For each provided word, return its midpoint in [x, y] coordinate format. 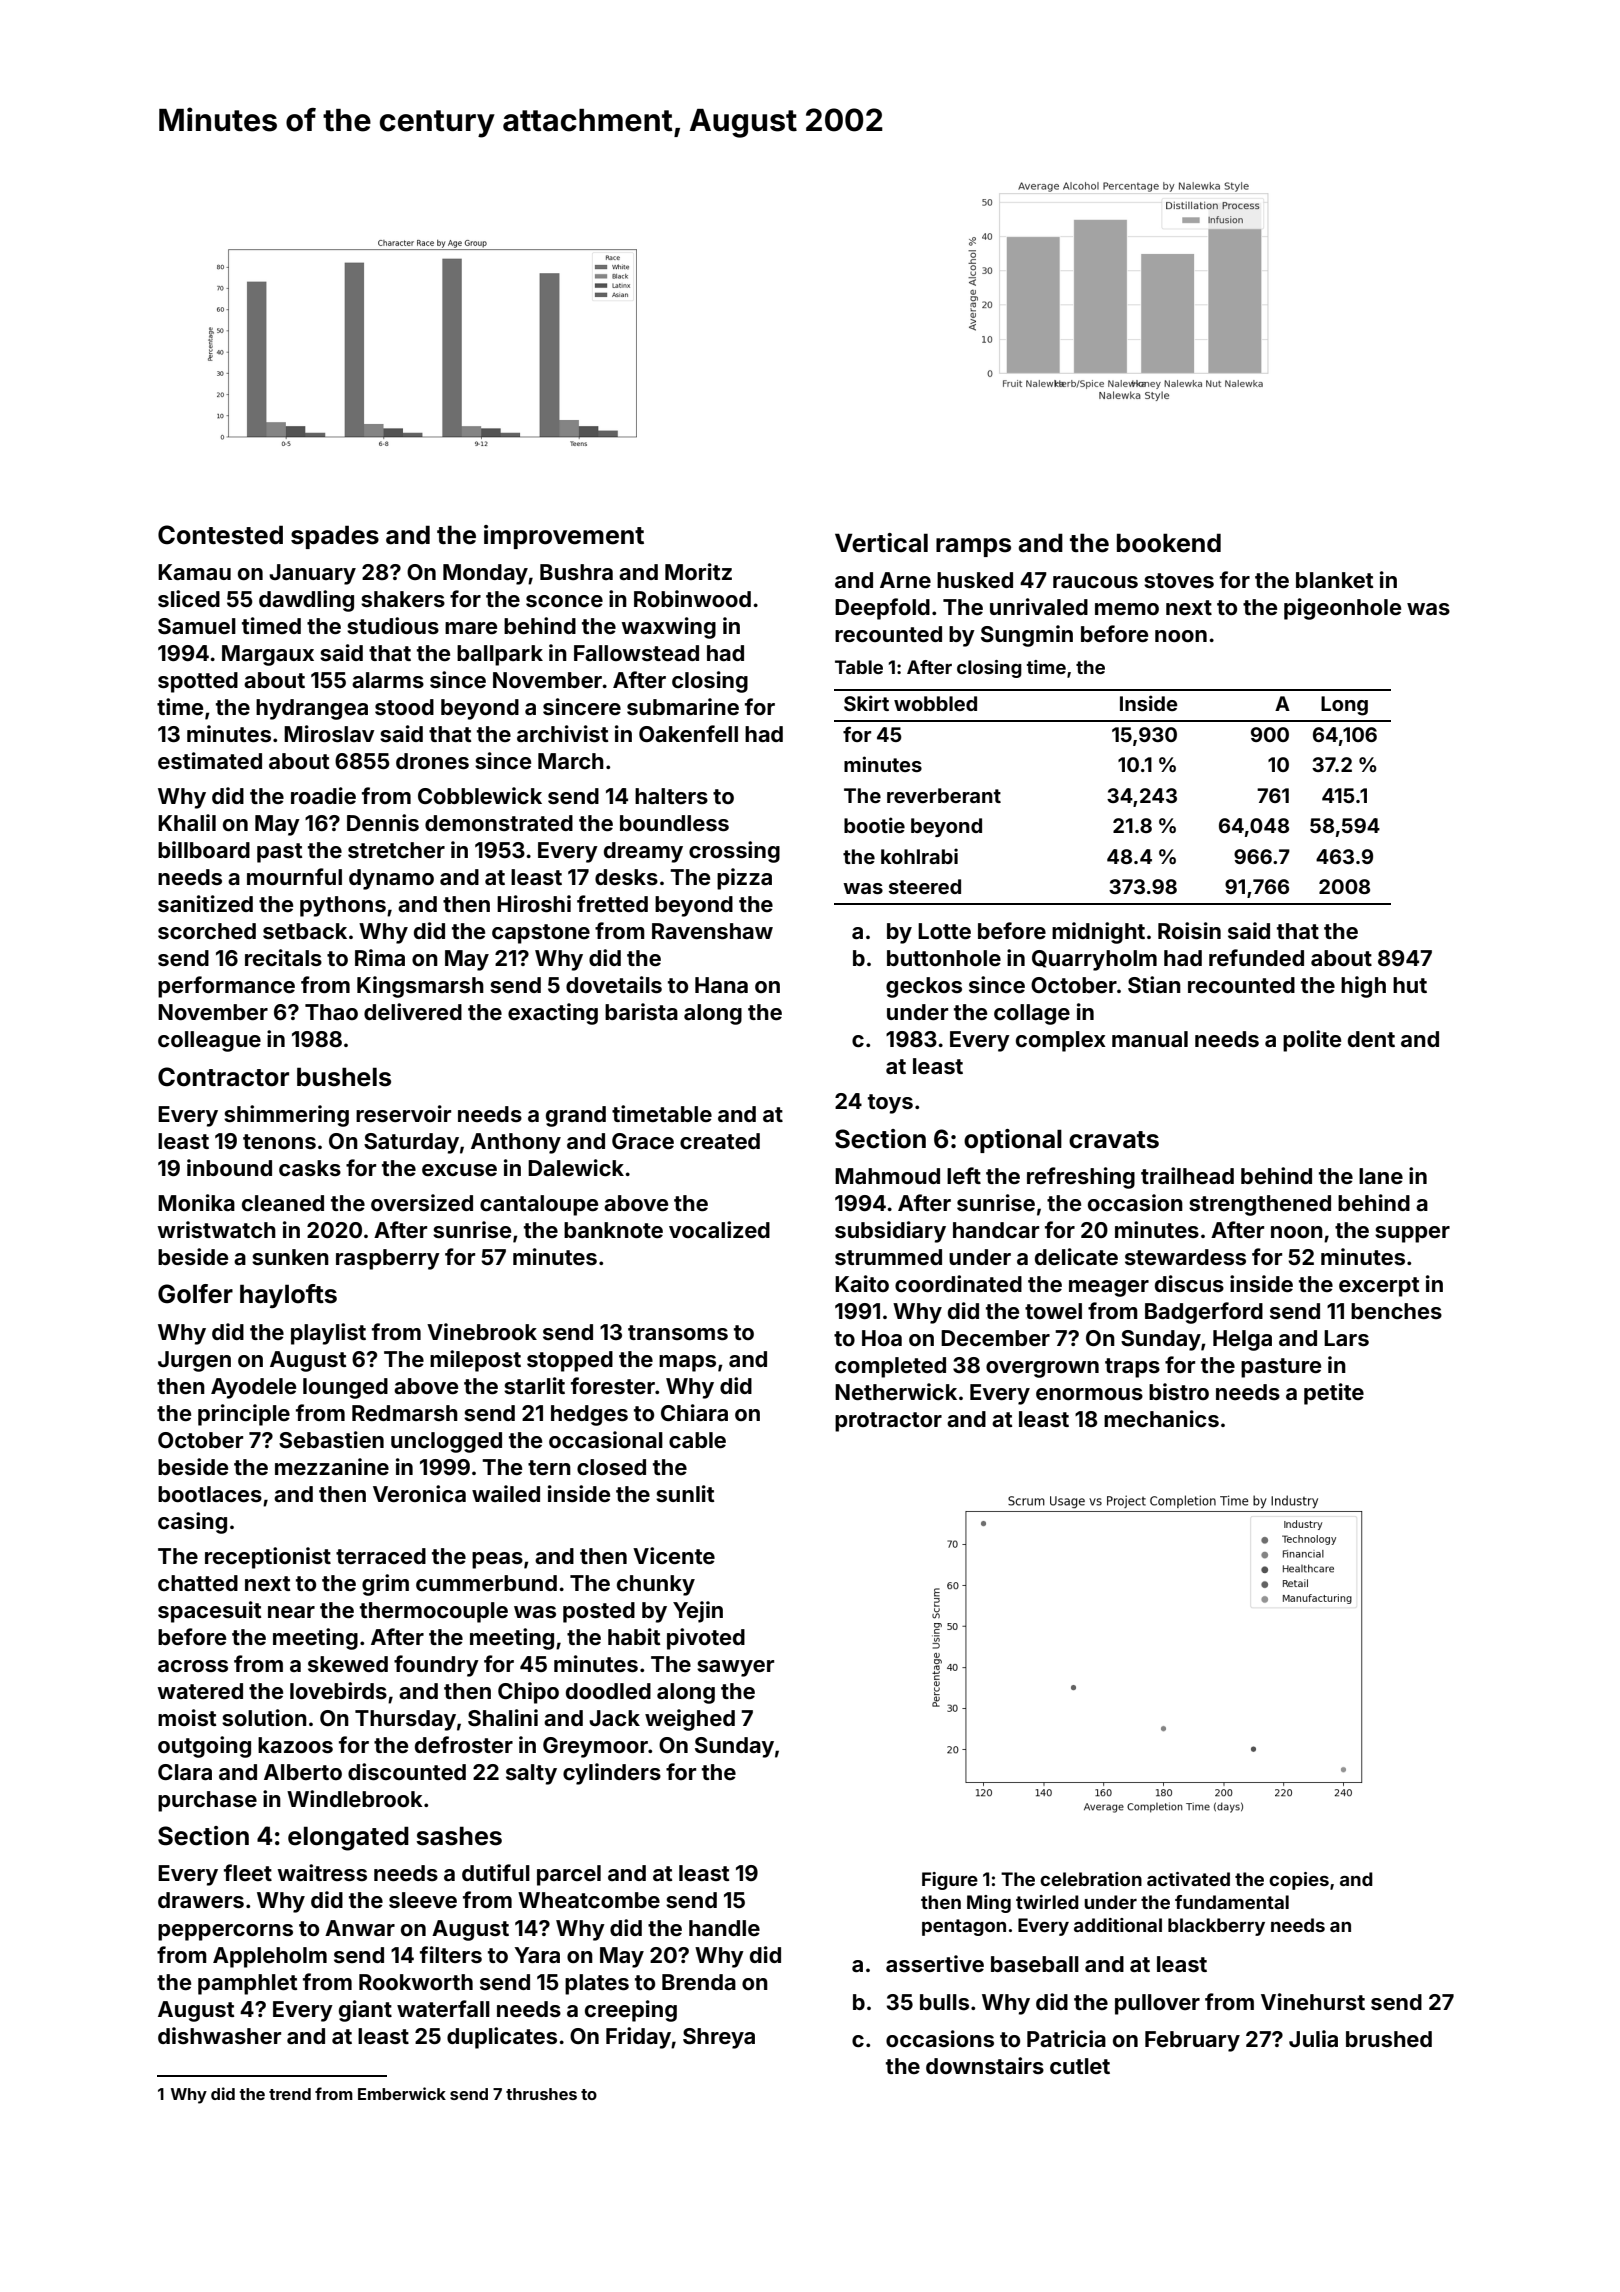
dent [1371, 1039]
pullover [1157, 2004]
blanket [1334, 580]
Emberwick [402, 2093]
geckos [924, 987]
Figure [950, 1881]
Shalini [503, 1718]
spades [335, 537]
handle [724, 1928]
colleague [209, 1041]
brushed [1389, 2039]
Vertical [881, 543]
